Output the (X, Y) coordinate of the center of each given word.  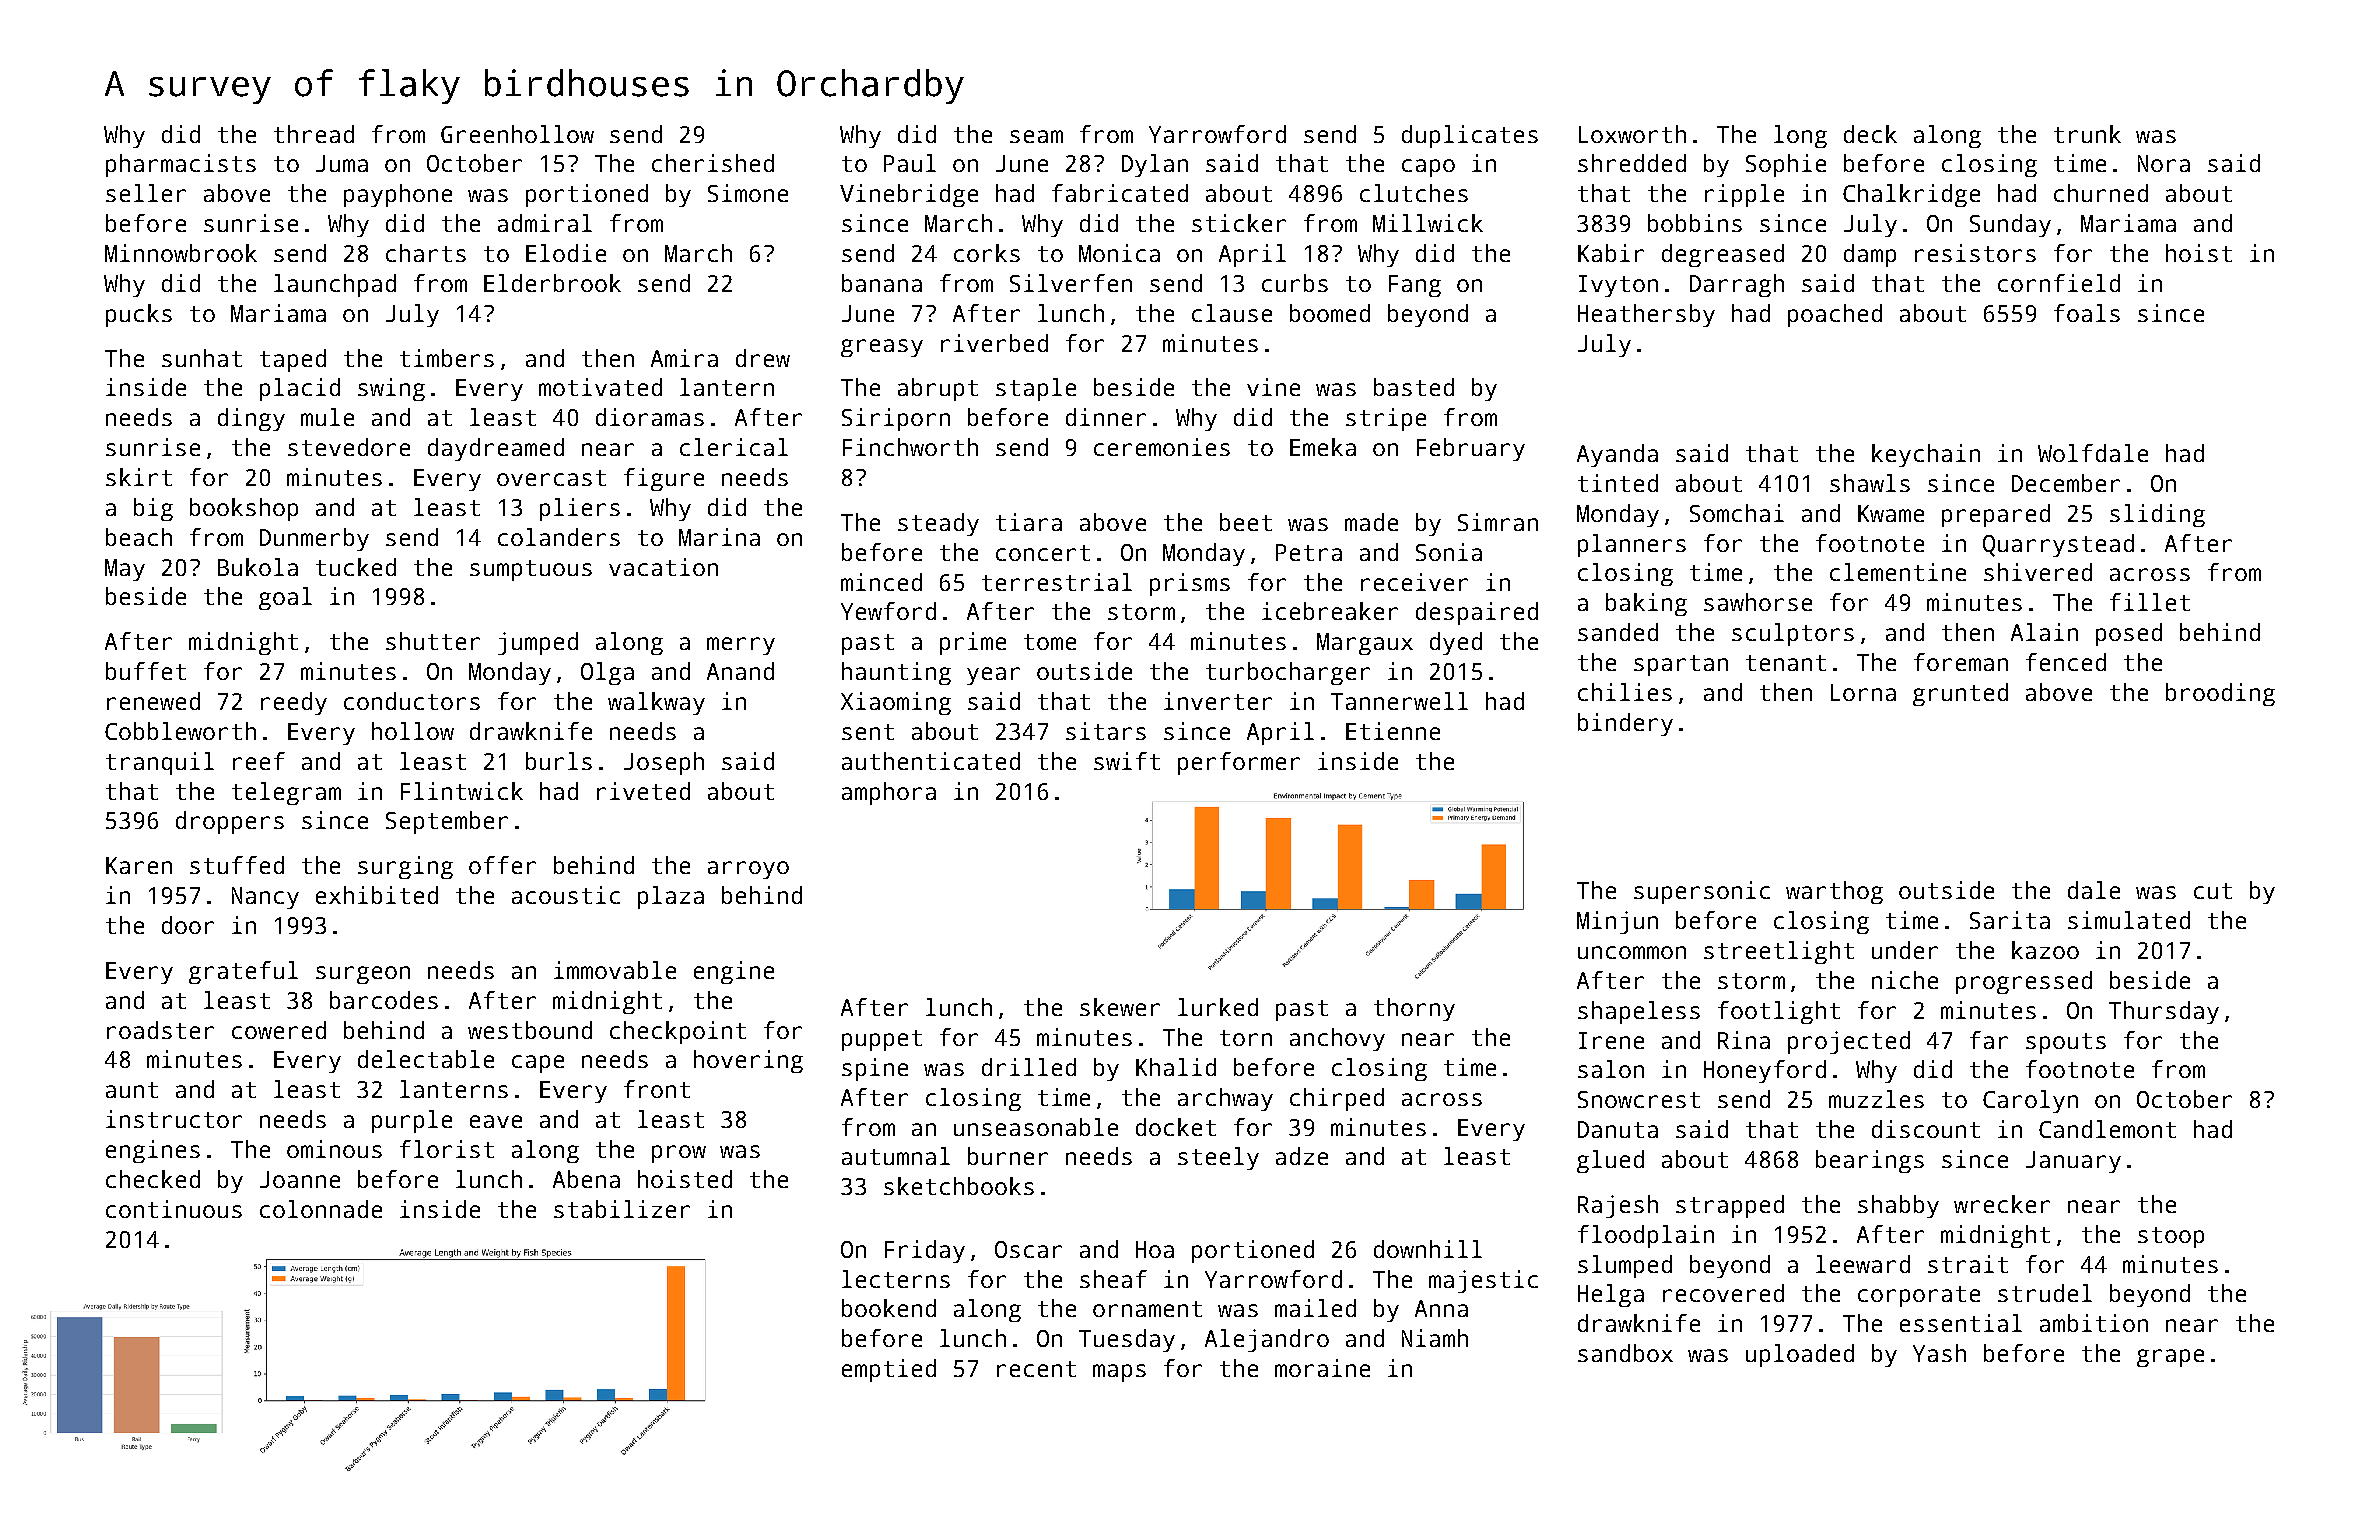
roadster (160, 1030)
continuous (174, 1209)
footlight (1779, 1012)
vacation (663, 567)
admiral (545, 223)
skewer (1120, 1007)
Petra (1309, 552)
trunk (2087, 134)
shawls (1870, 483)
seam (1036, 136)
